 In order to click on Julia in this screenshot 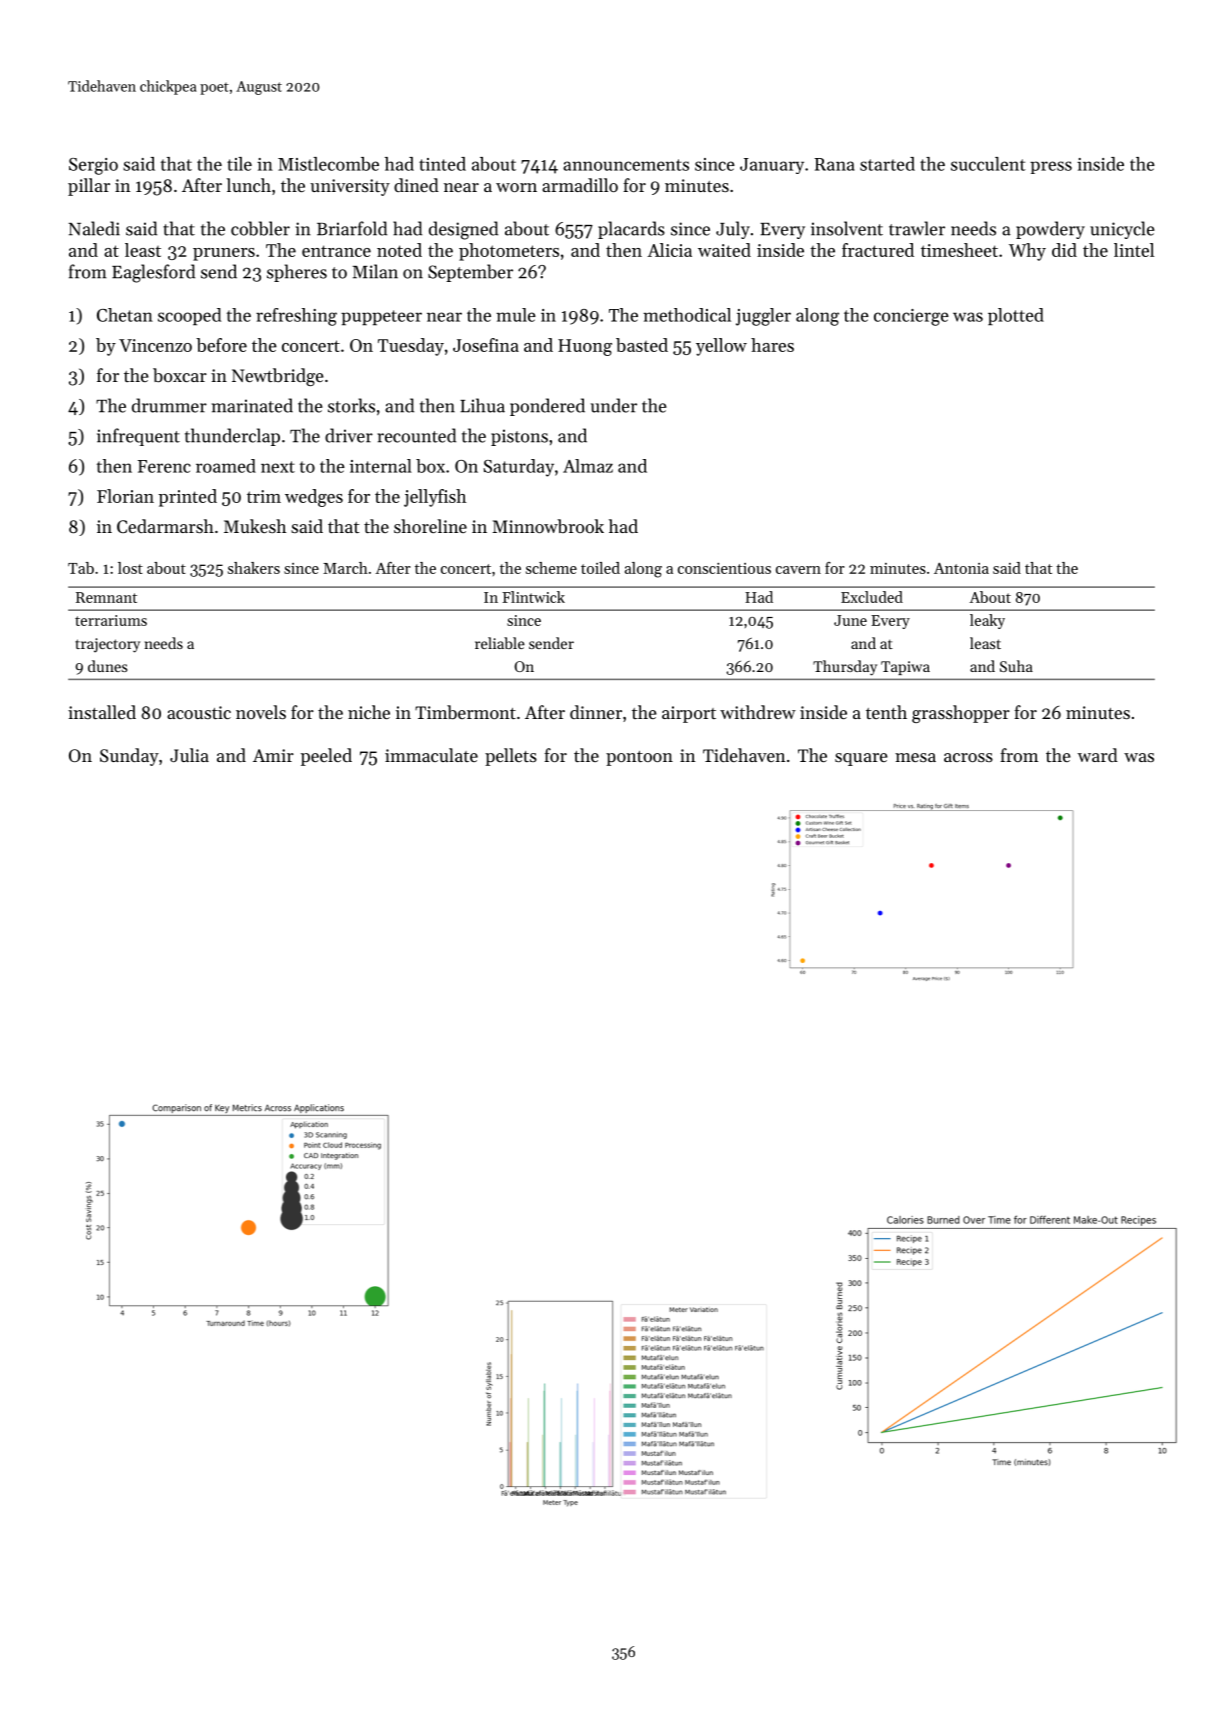, I will do `click(189, 755)`.
